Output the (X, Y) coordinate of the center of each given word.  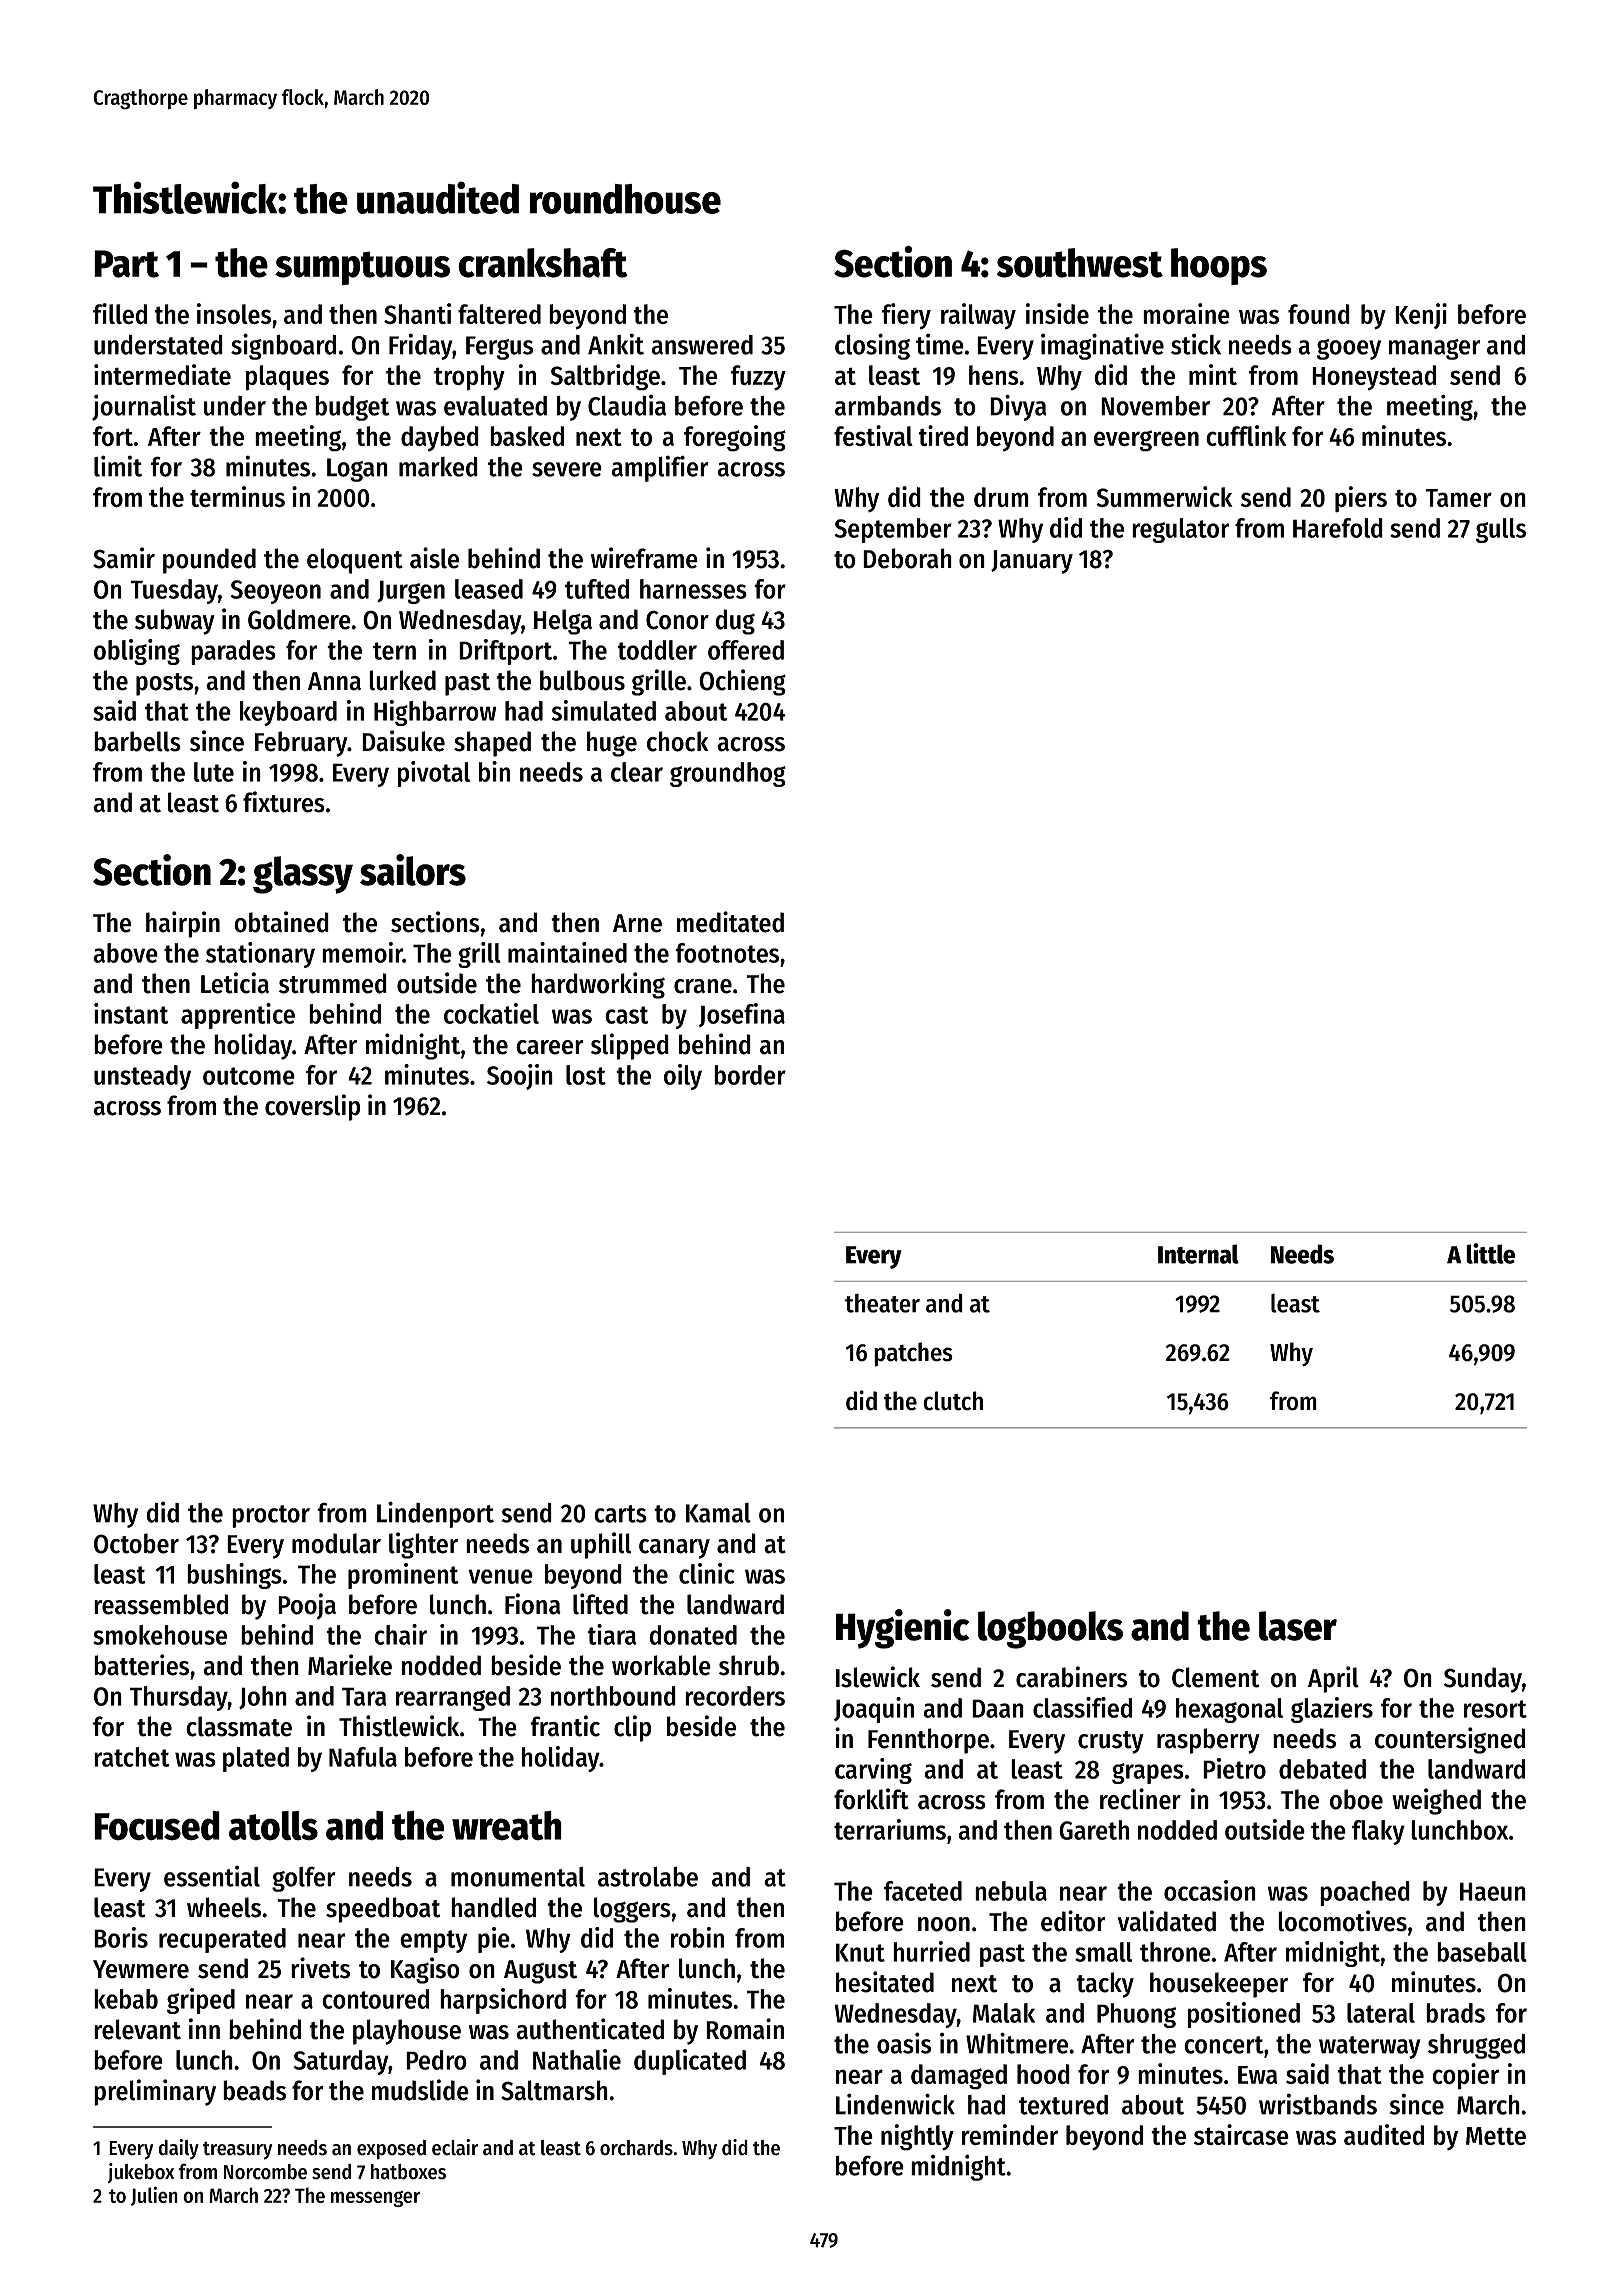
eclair (455, 2147)
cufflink (1246, 435)
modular (336, 1543)
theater (882, 1303)
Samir (124, 558)
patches (913, 1354)
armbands (888, 405)
